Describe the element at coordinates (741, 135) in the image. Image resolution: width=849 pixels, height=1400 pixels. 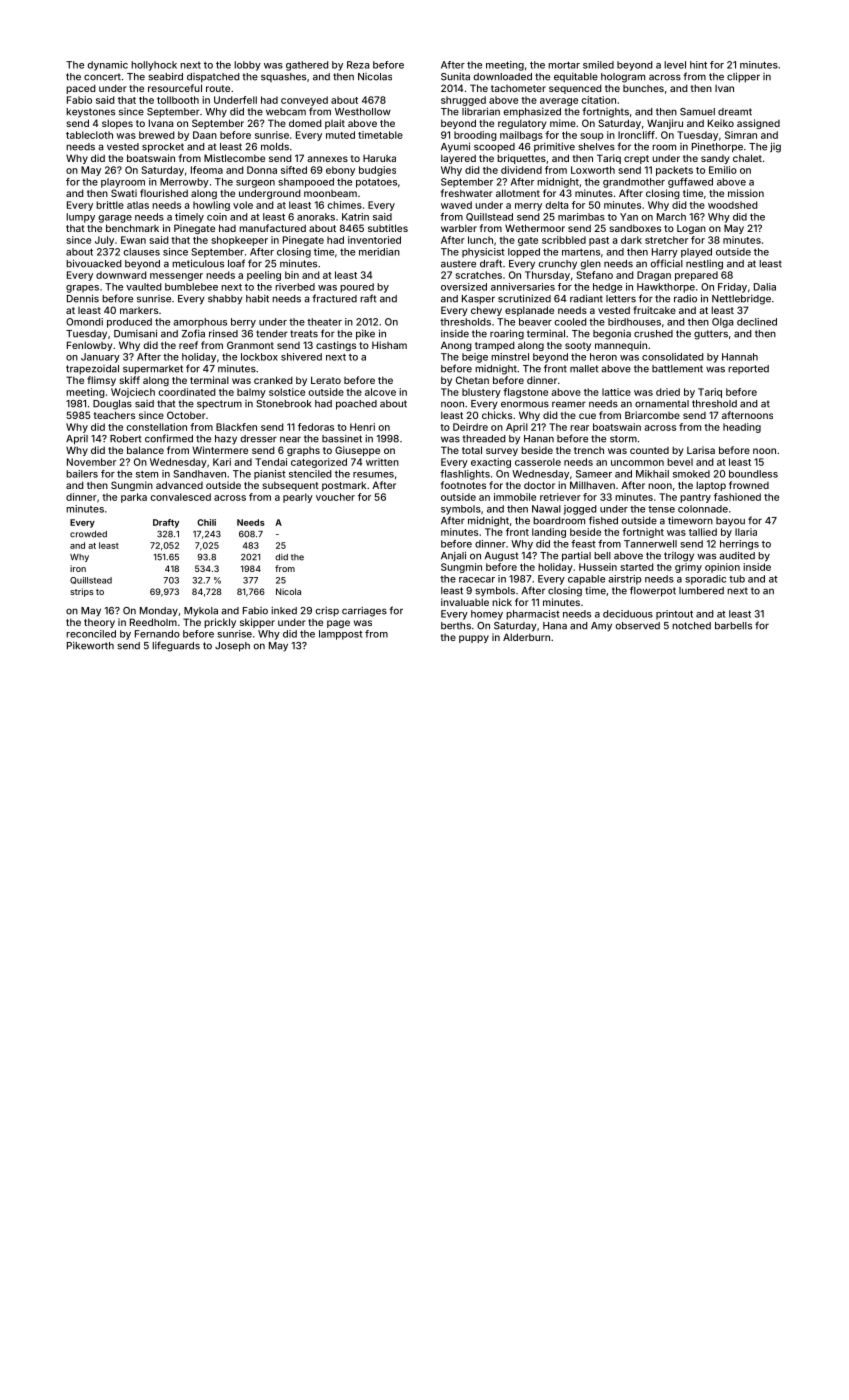
I see `Simran` at that location.
